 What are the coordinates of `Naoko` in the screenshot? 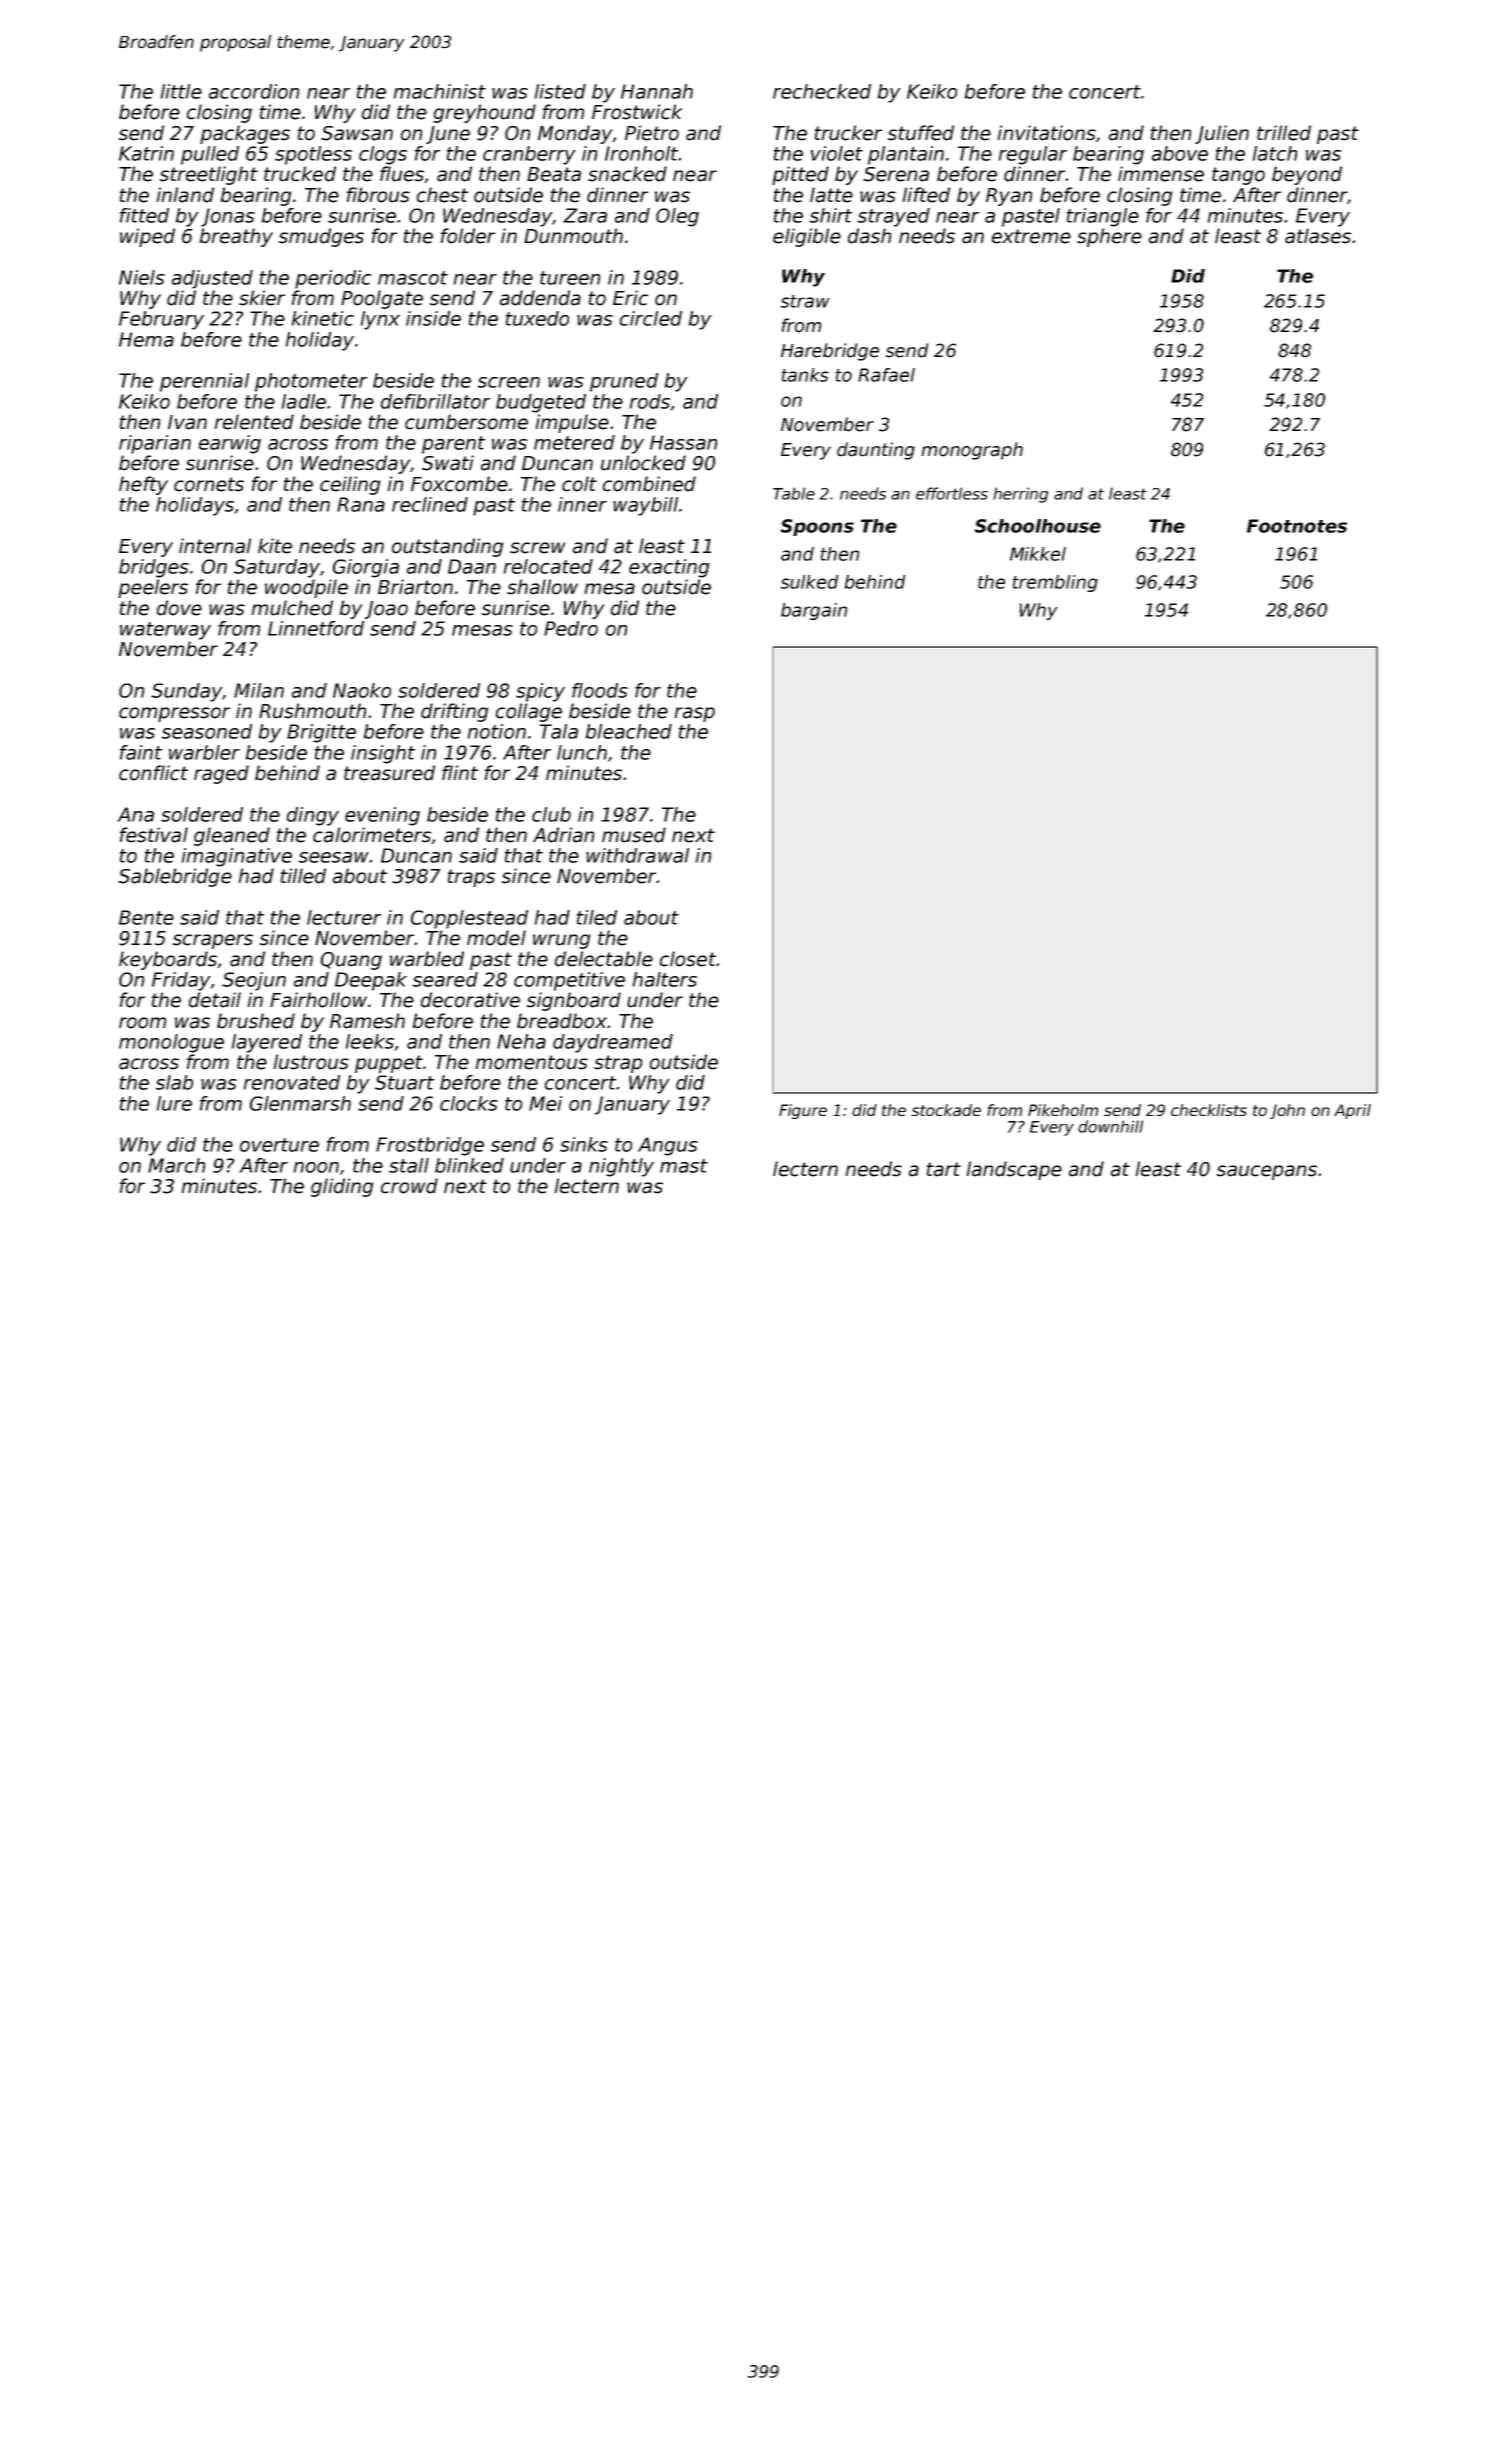 It's located at (362, 690).
